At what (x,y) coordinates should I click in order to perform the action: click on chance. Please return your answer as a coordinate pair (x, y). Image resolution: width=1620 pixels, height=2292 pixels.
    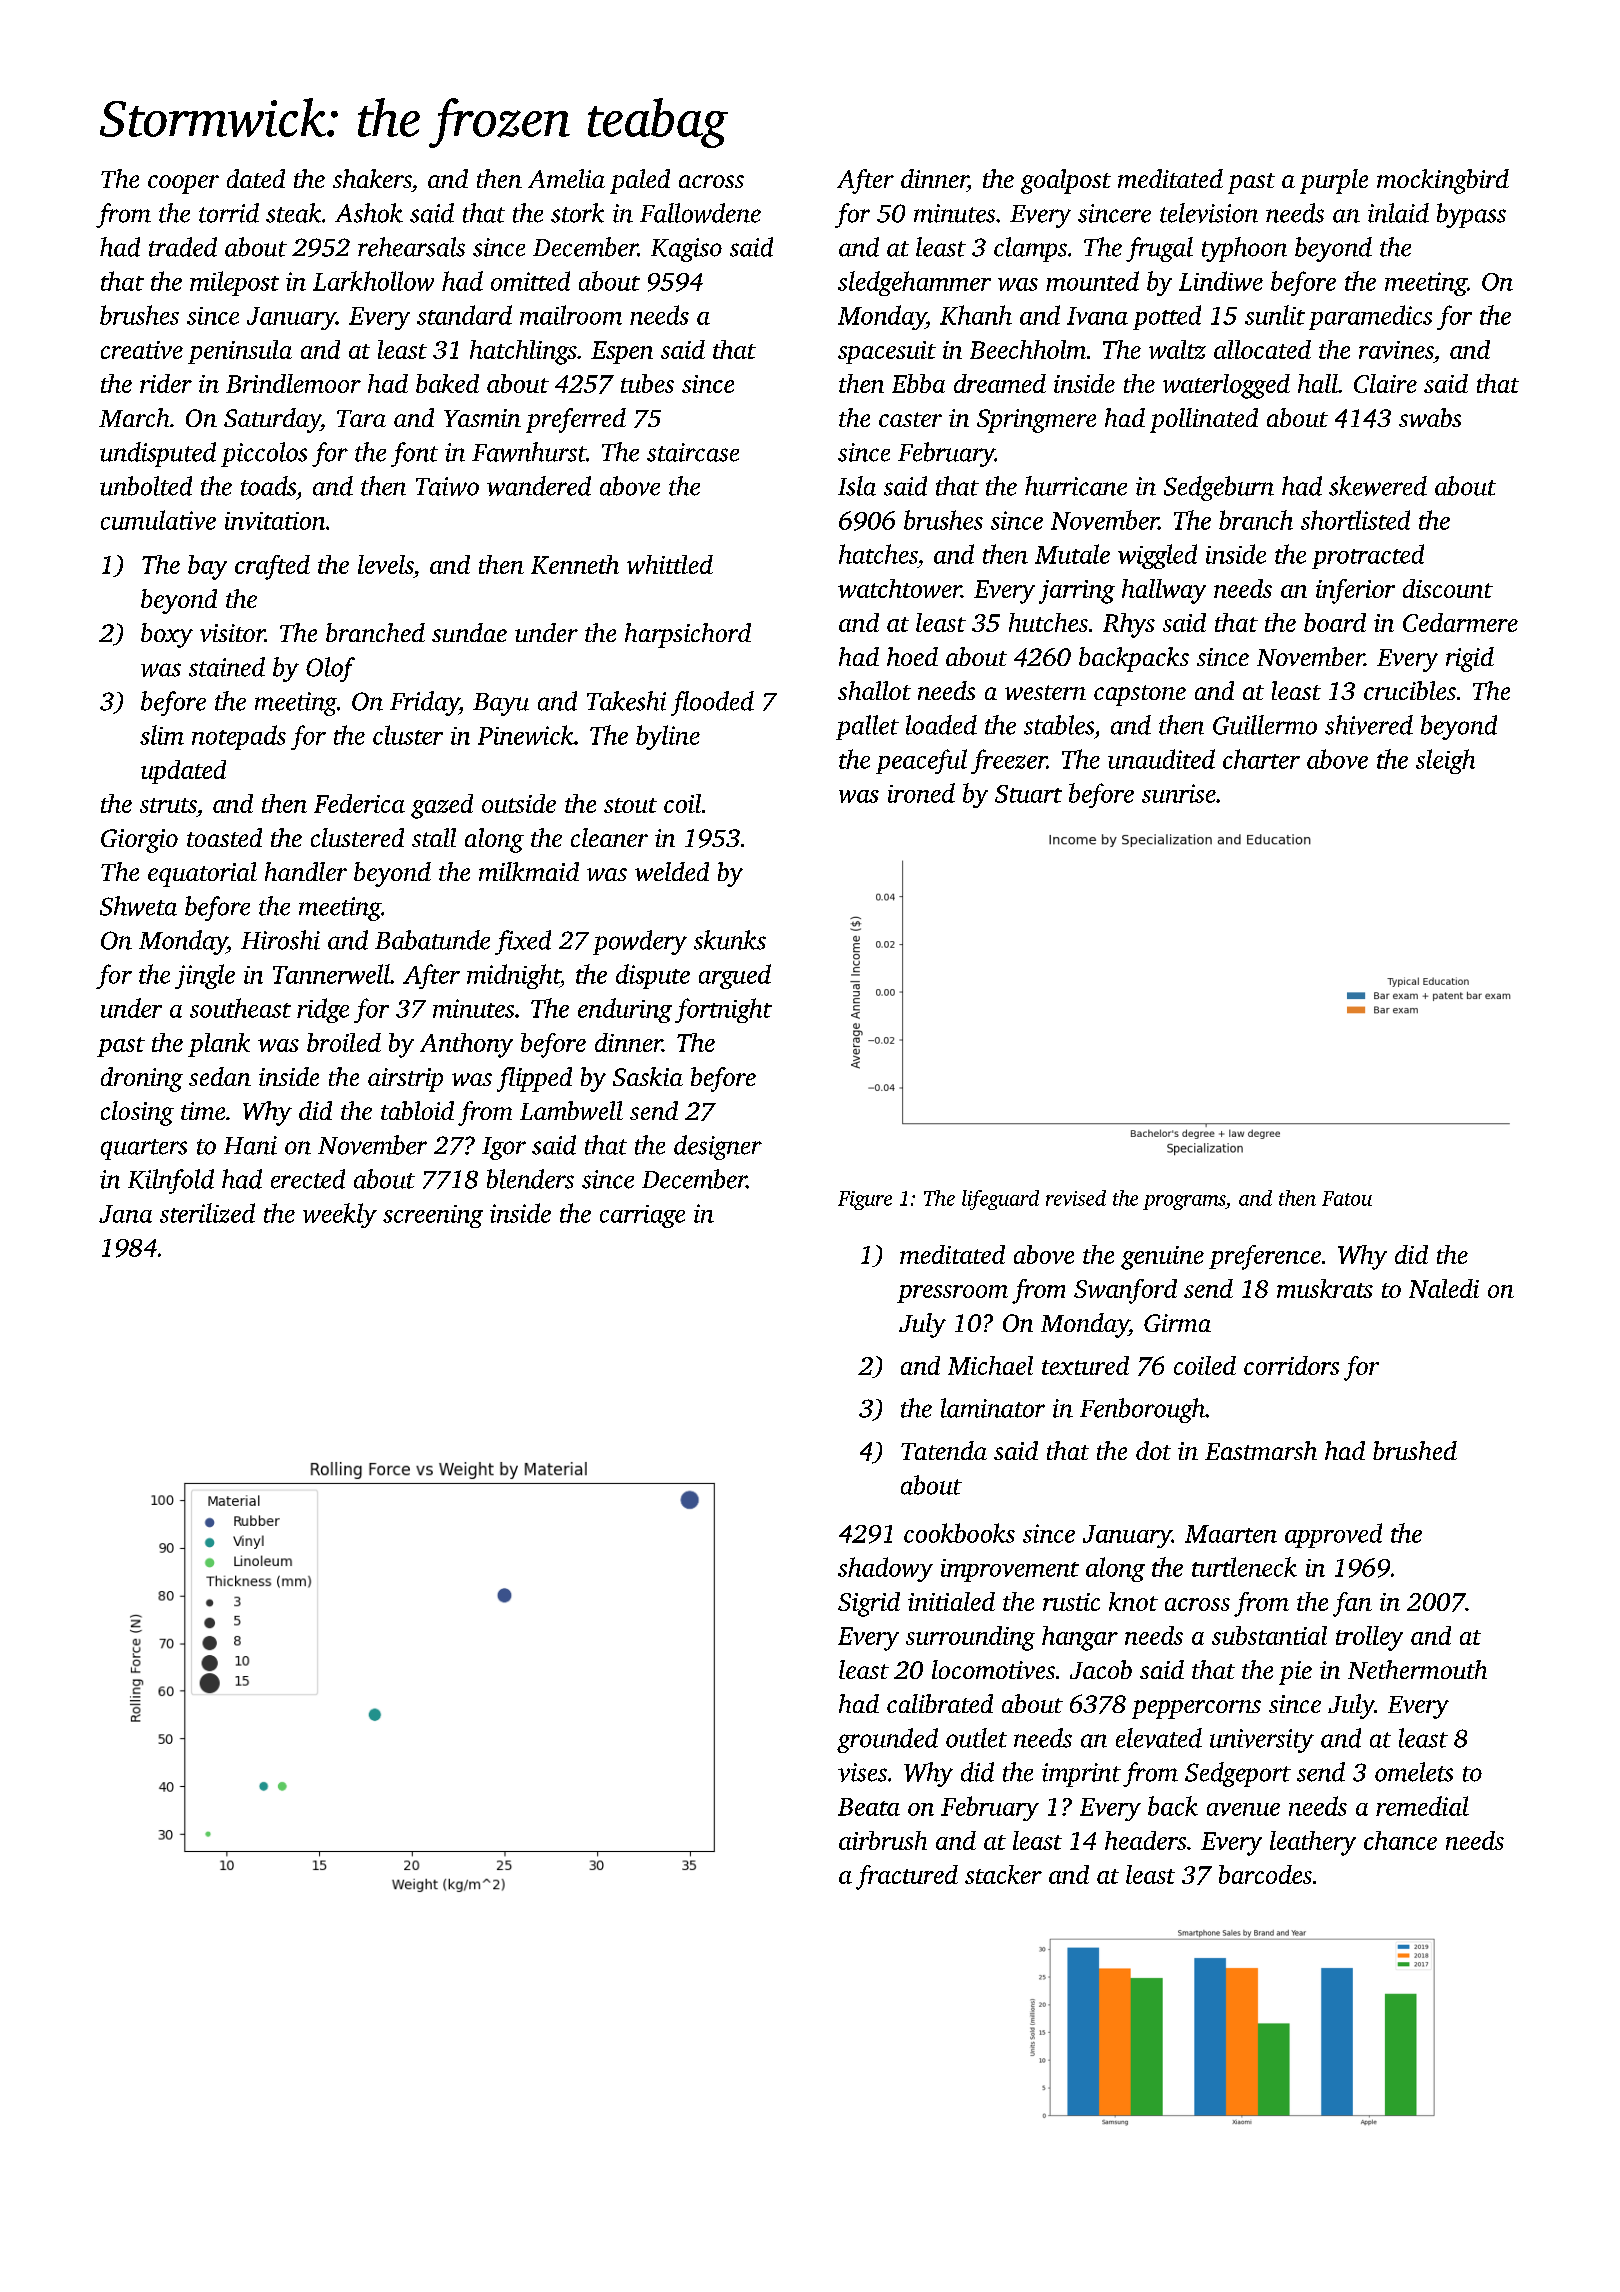
    Looking at the image, I should click on (1400, 1840).
